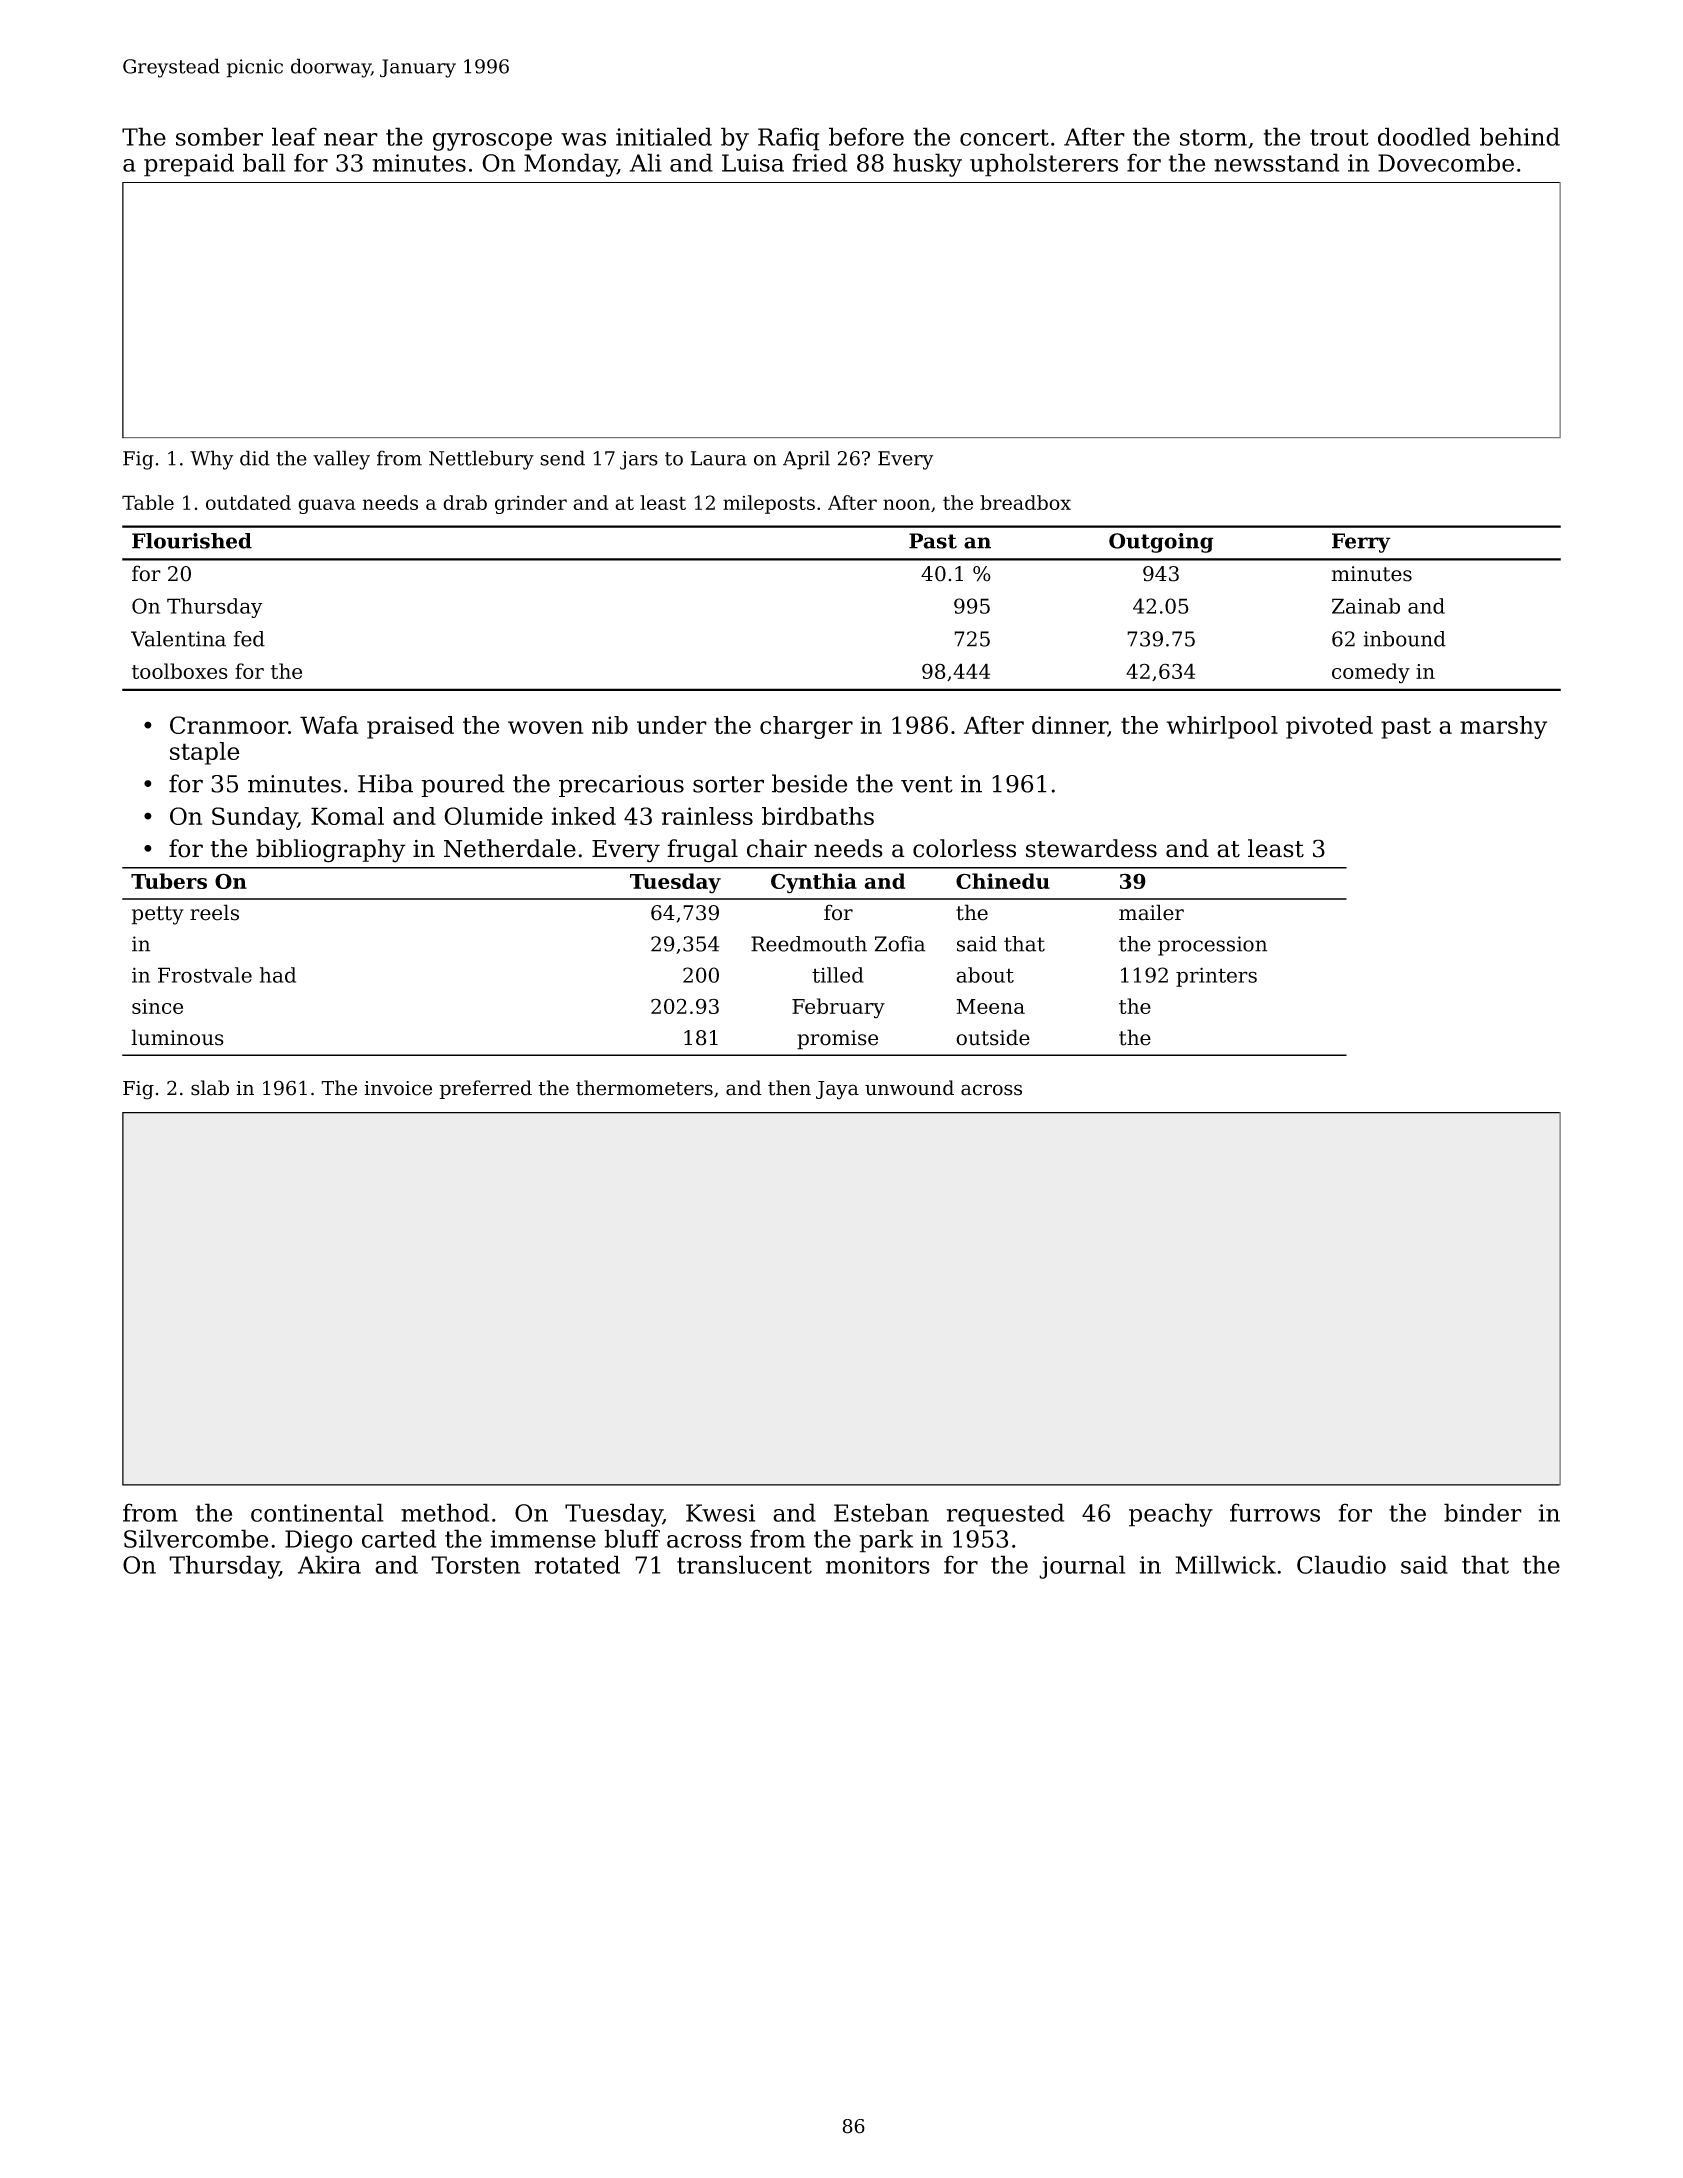  What do you see at coordinates (1329, 727) in the page?
I see `pivoted` at bounding box center [1329, 727].
